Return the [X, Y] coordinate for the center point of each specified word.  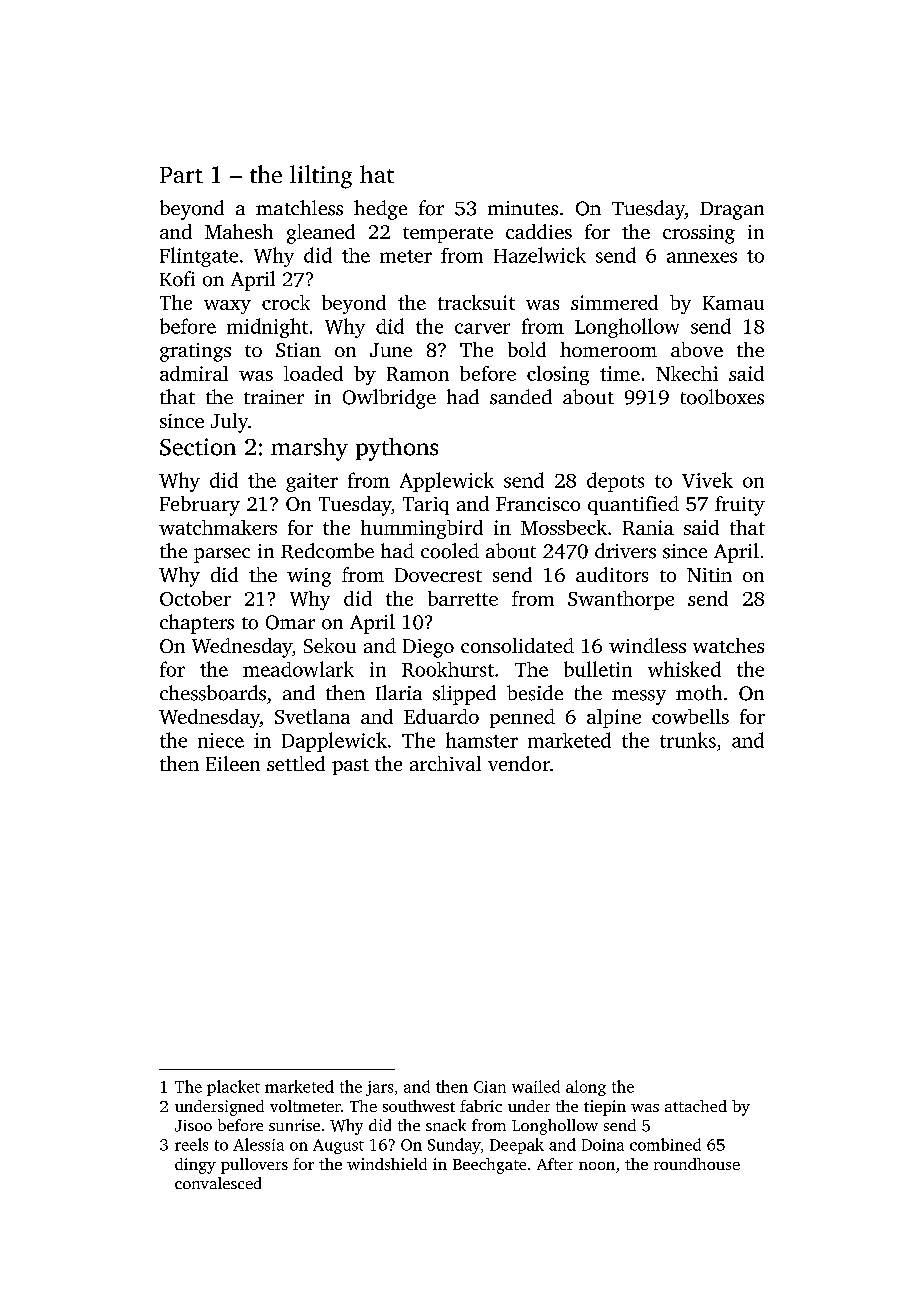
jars [379, 1088]
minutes [523, 208]
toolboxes [722, 397]
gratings [195, 352]
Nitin [709, 575]
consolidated [517, 645]
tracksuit [476, 302]
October [195, 598]
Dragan [732, 211]
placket [233, 1088]
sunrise [294, 1125]
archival [445, 763]
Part [181, 175]
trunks [688, 740]
